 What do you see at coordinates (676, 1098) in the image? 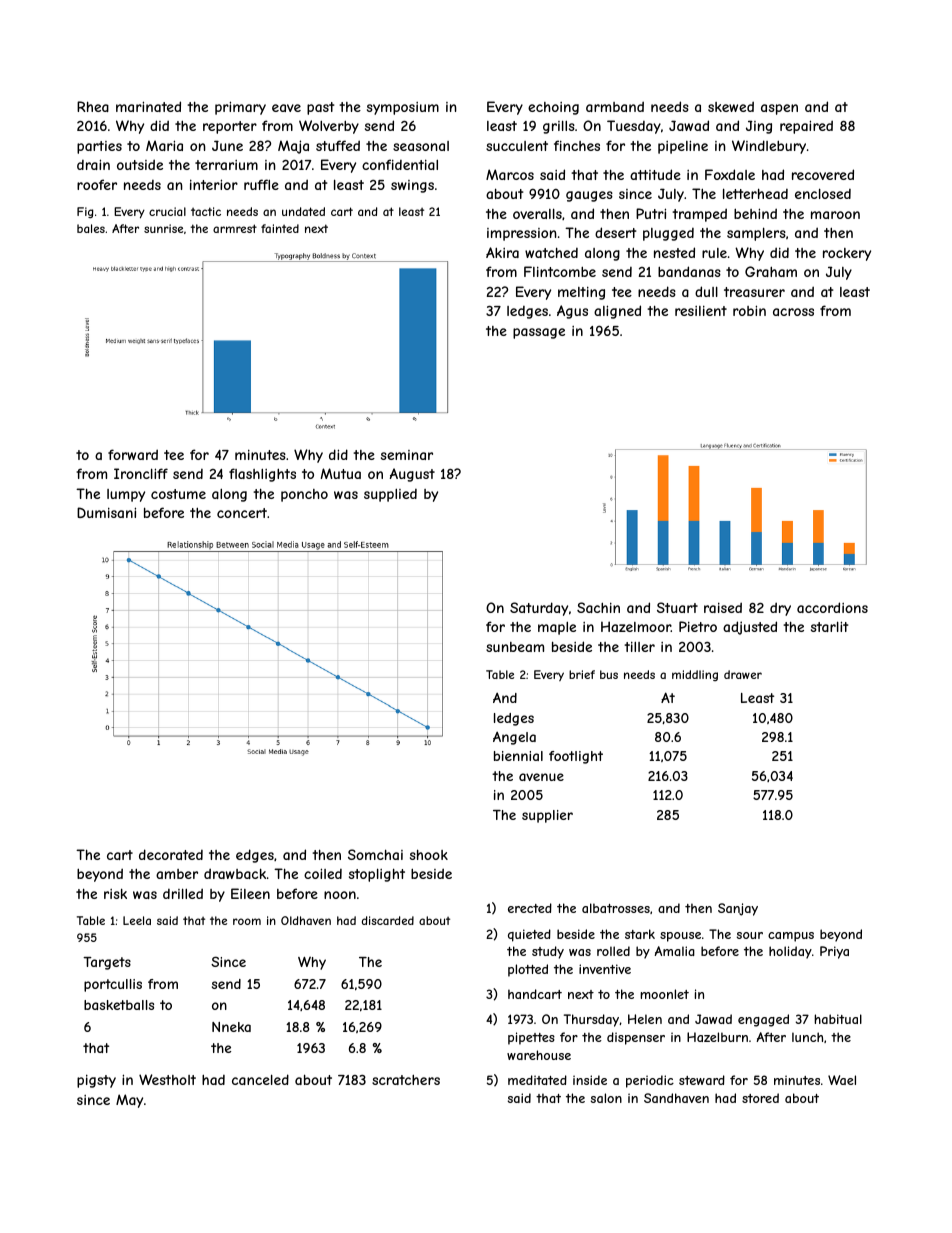
I see `Sandhaven` at bounding box center [676, 1098].
